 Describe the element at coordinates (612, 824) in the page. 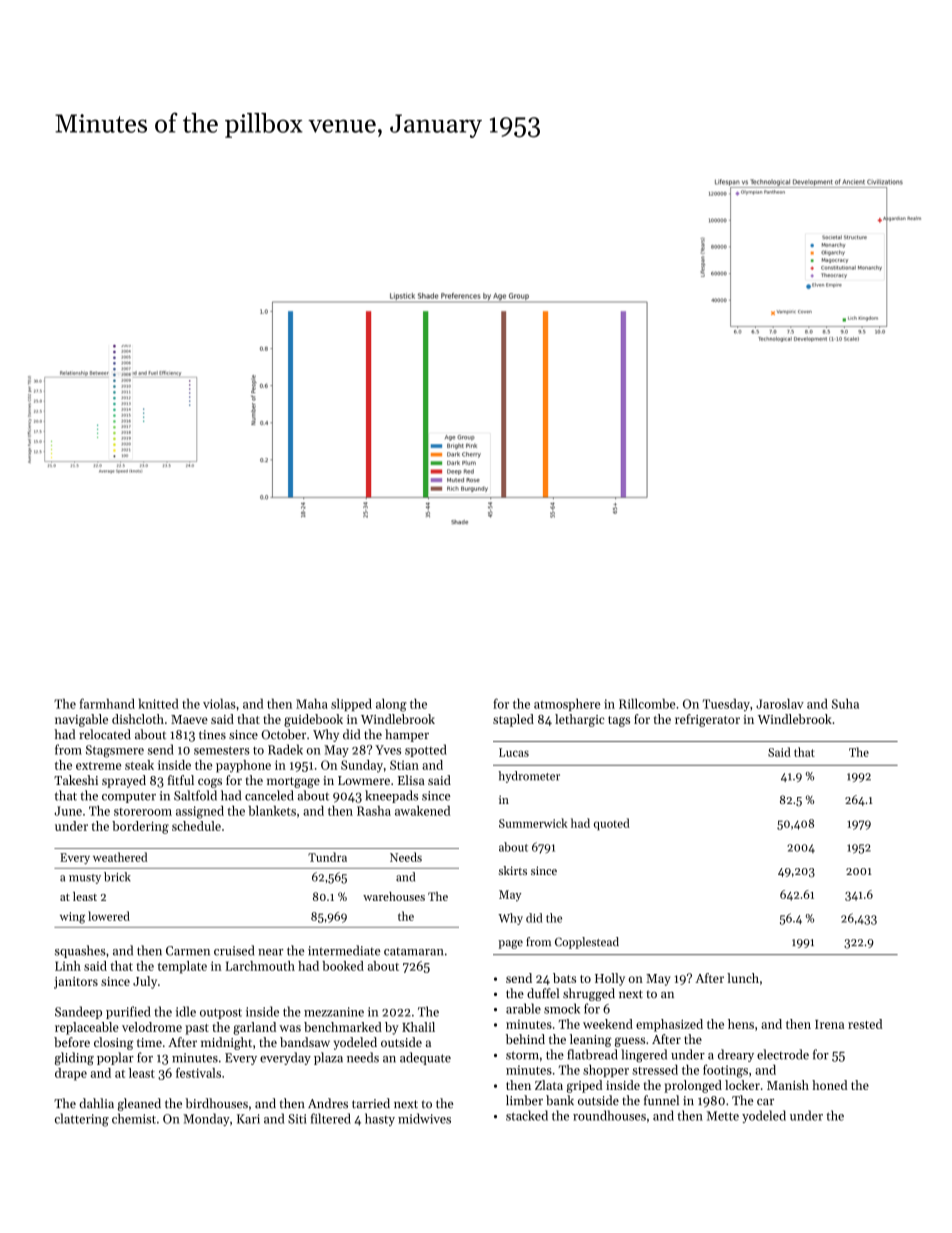

I see `quoted` at that location.
